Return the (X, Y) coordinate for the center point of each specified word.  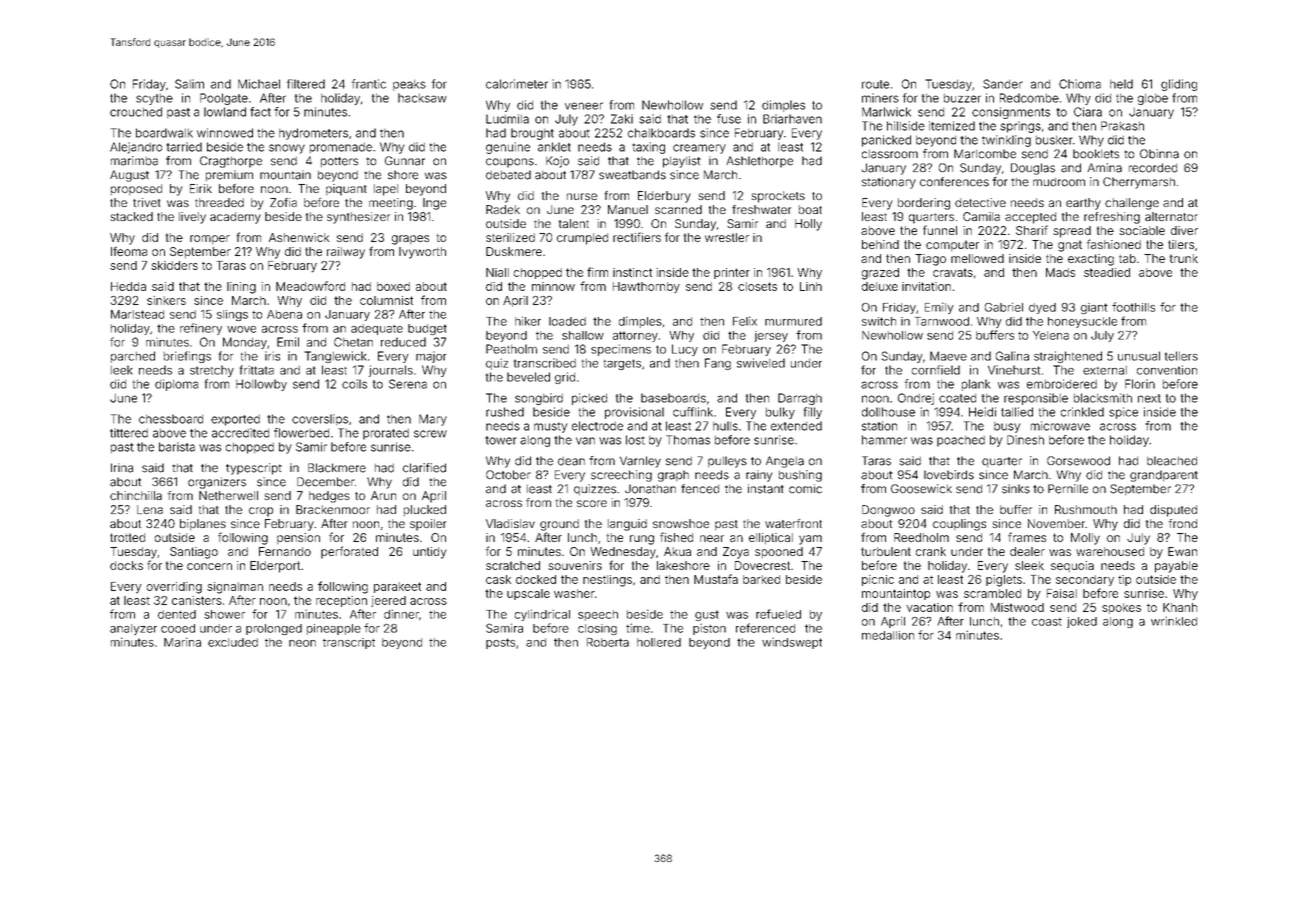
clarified (424, 468)
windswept (792, 643)
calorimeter (517, 84)
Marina (182, 642)
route (875, 84)
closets (757, 286)
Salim (189, 84)
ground (559, 525)
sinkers (166, 300)
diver (1184, 230)
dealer (1027, 551)
